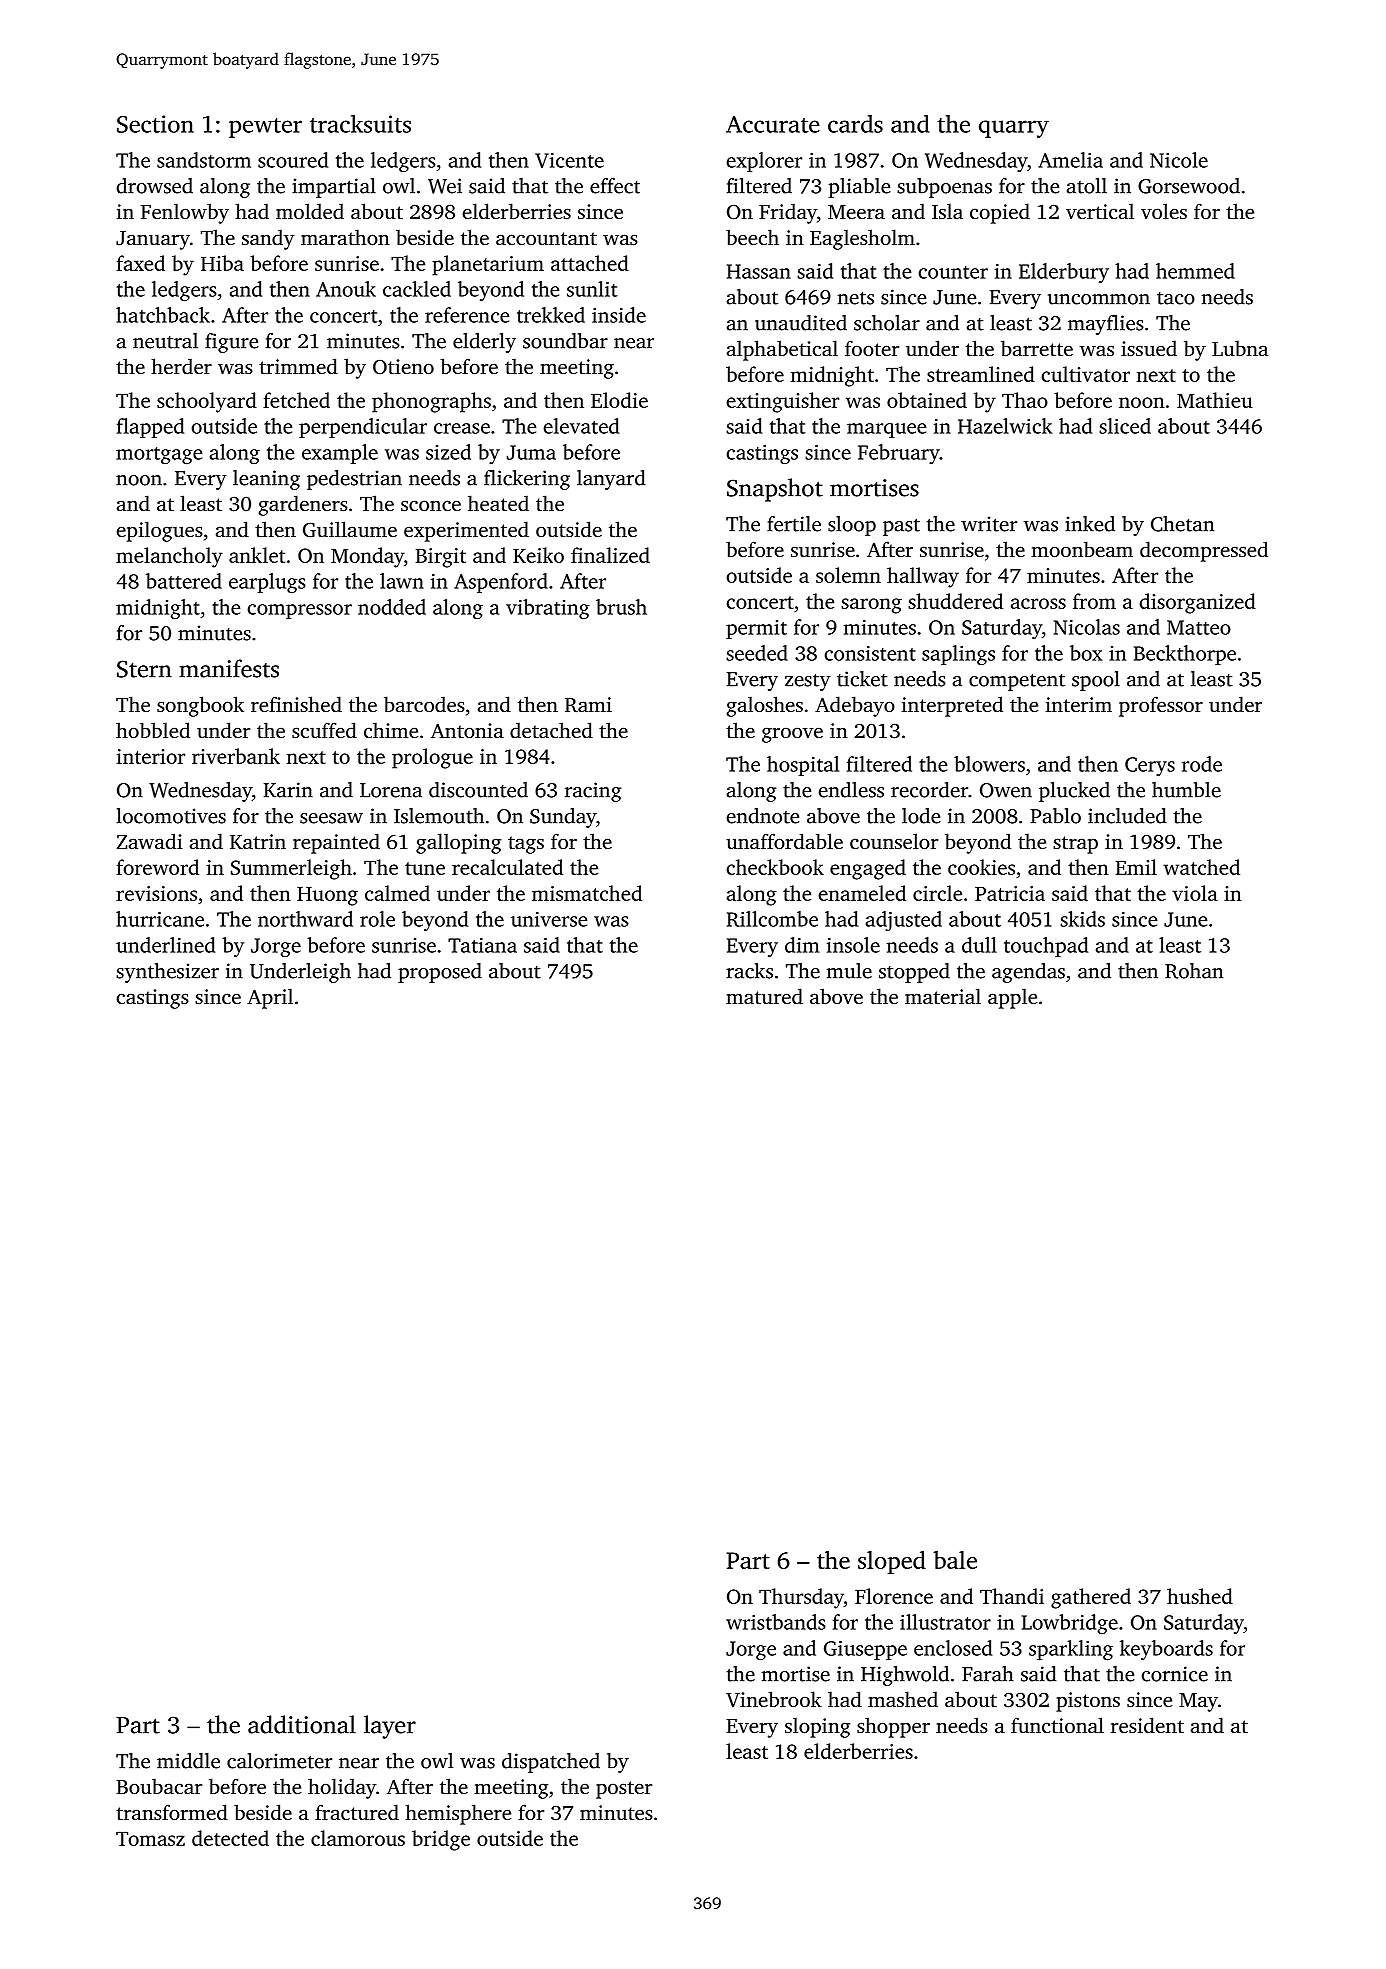  What do you see at coordinates (764, 996) in the image?
I see `matured` at bounding box center [764, 996].
